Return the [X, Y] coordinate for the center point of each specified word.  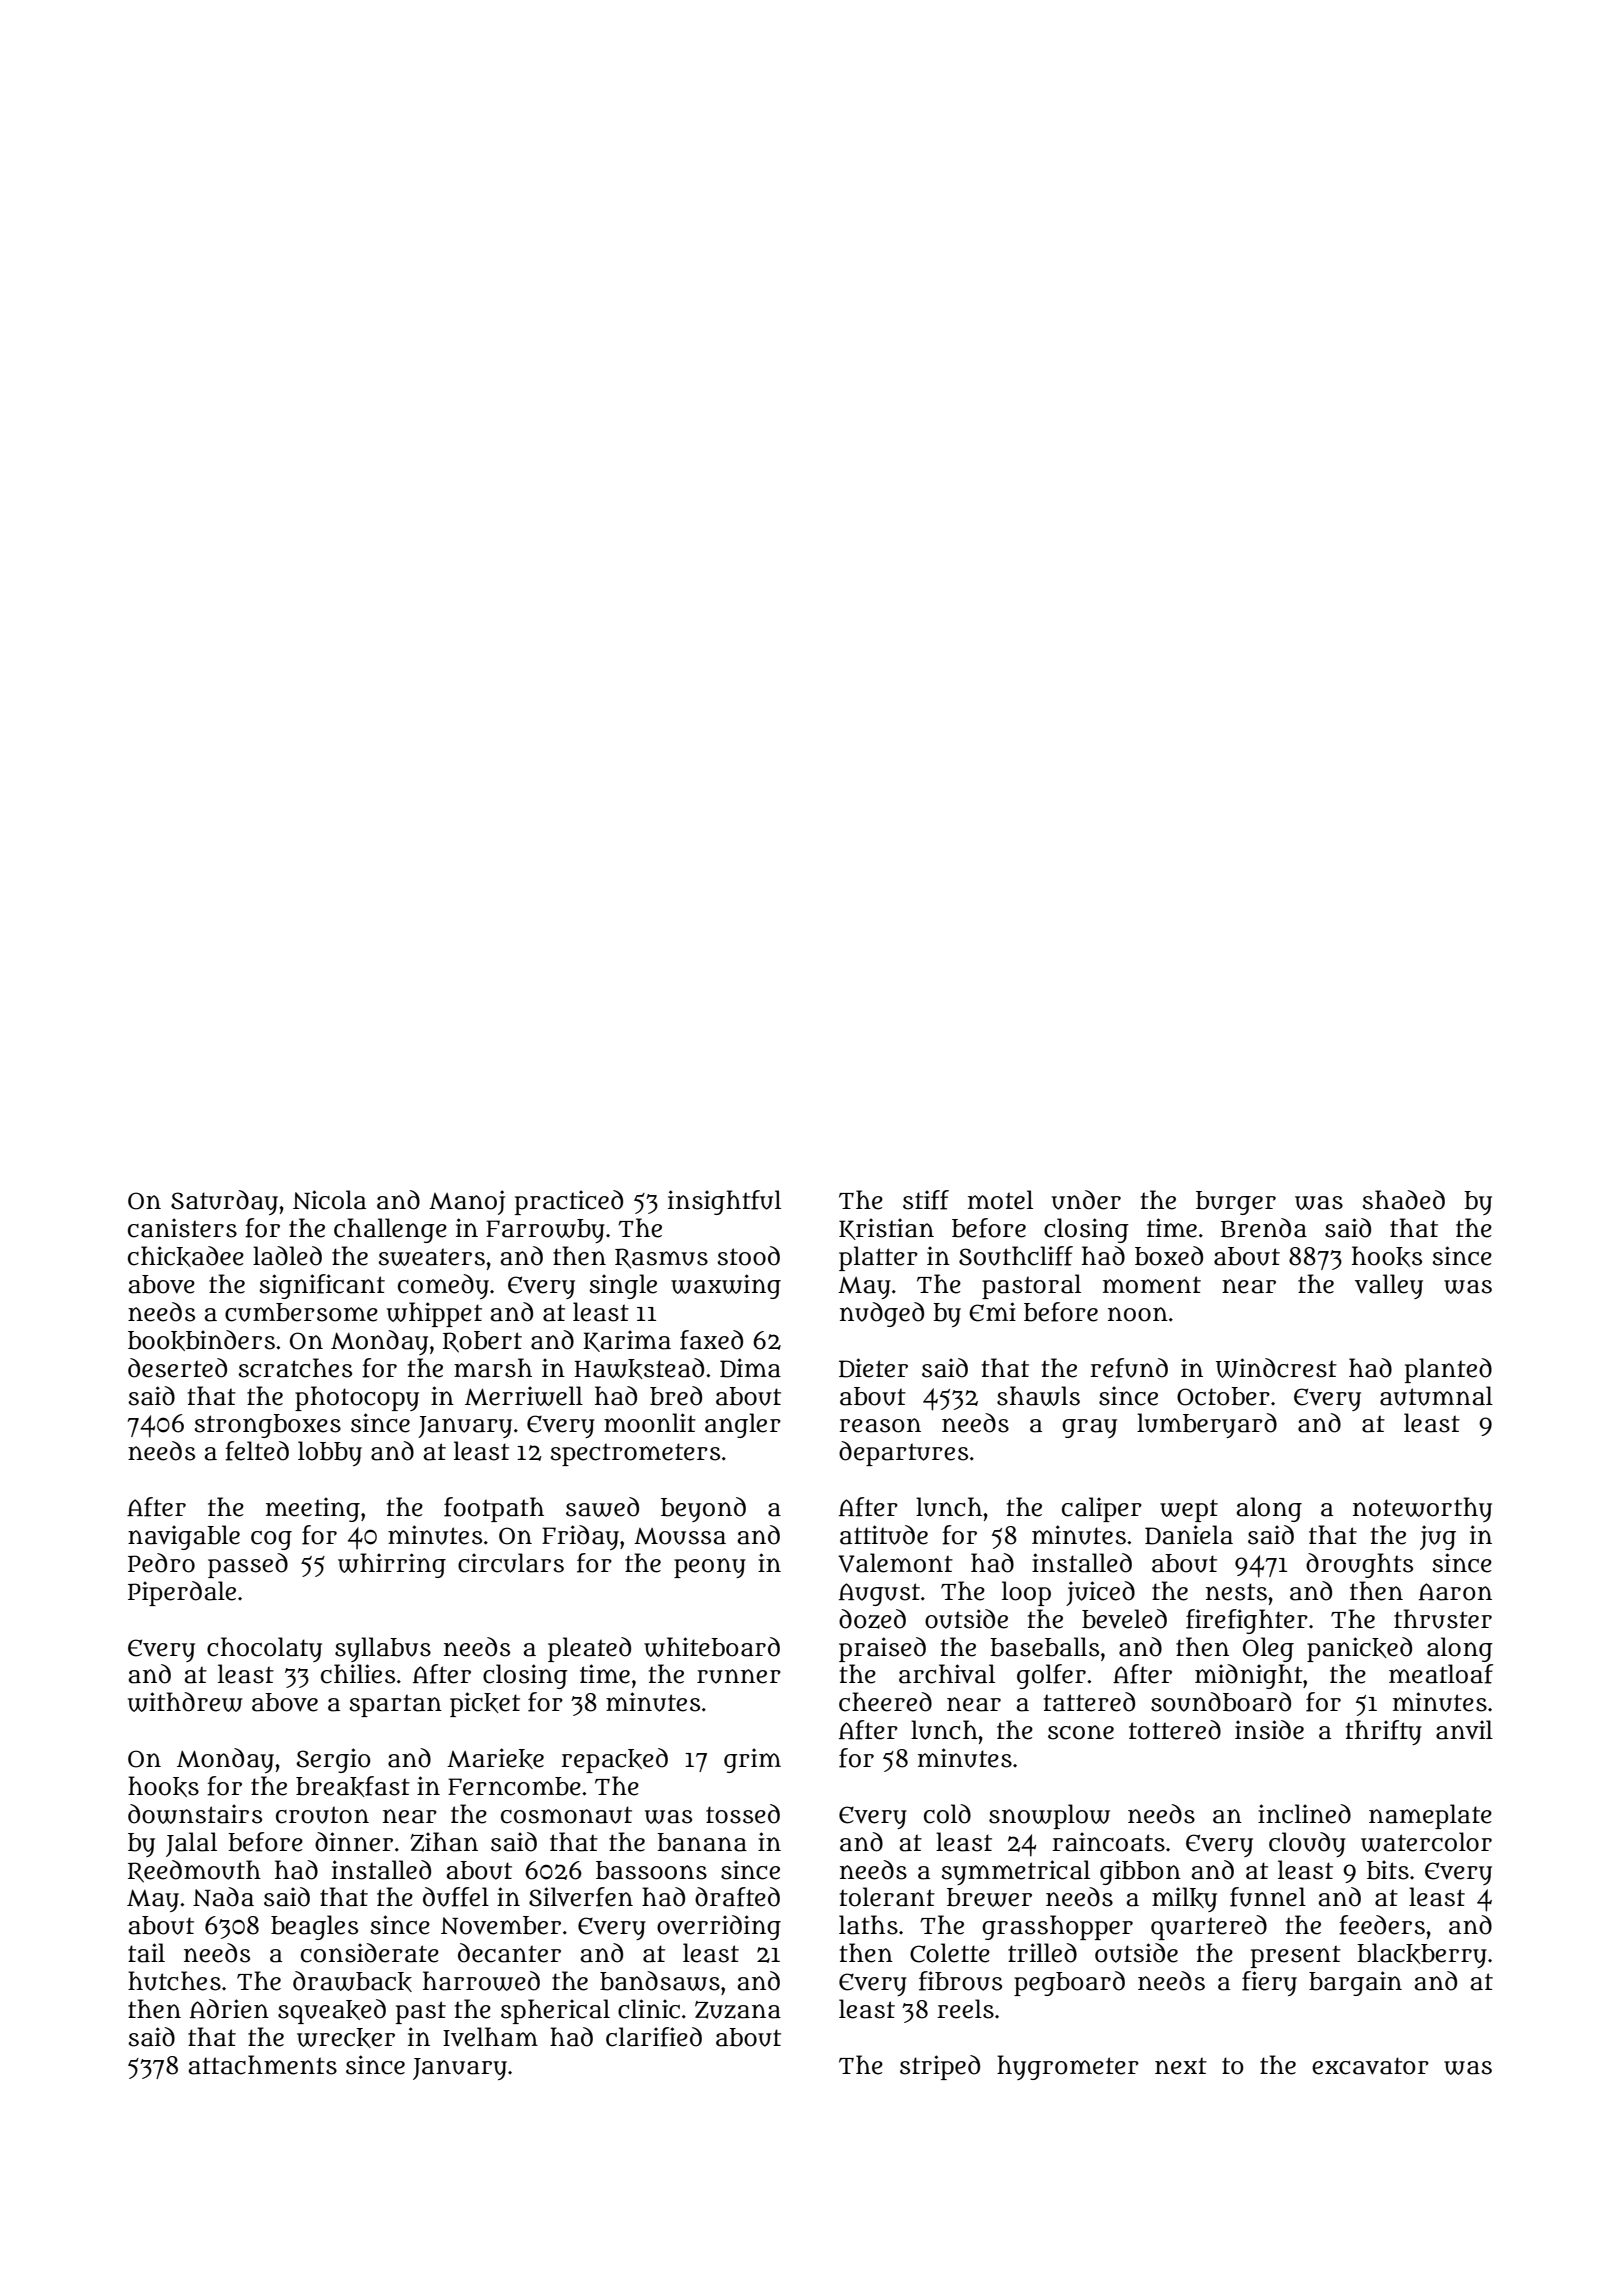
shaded [1403, 1200]
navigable [184, 1537]
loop [1026, 1593]
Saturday [224, 1202]
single [623, 1286]
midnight [1249, 1676]
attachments [262, 2065]
